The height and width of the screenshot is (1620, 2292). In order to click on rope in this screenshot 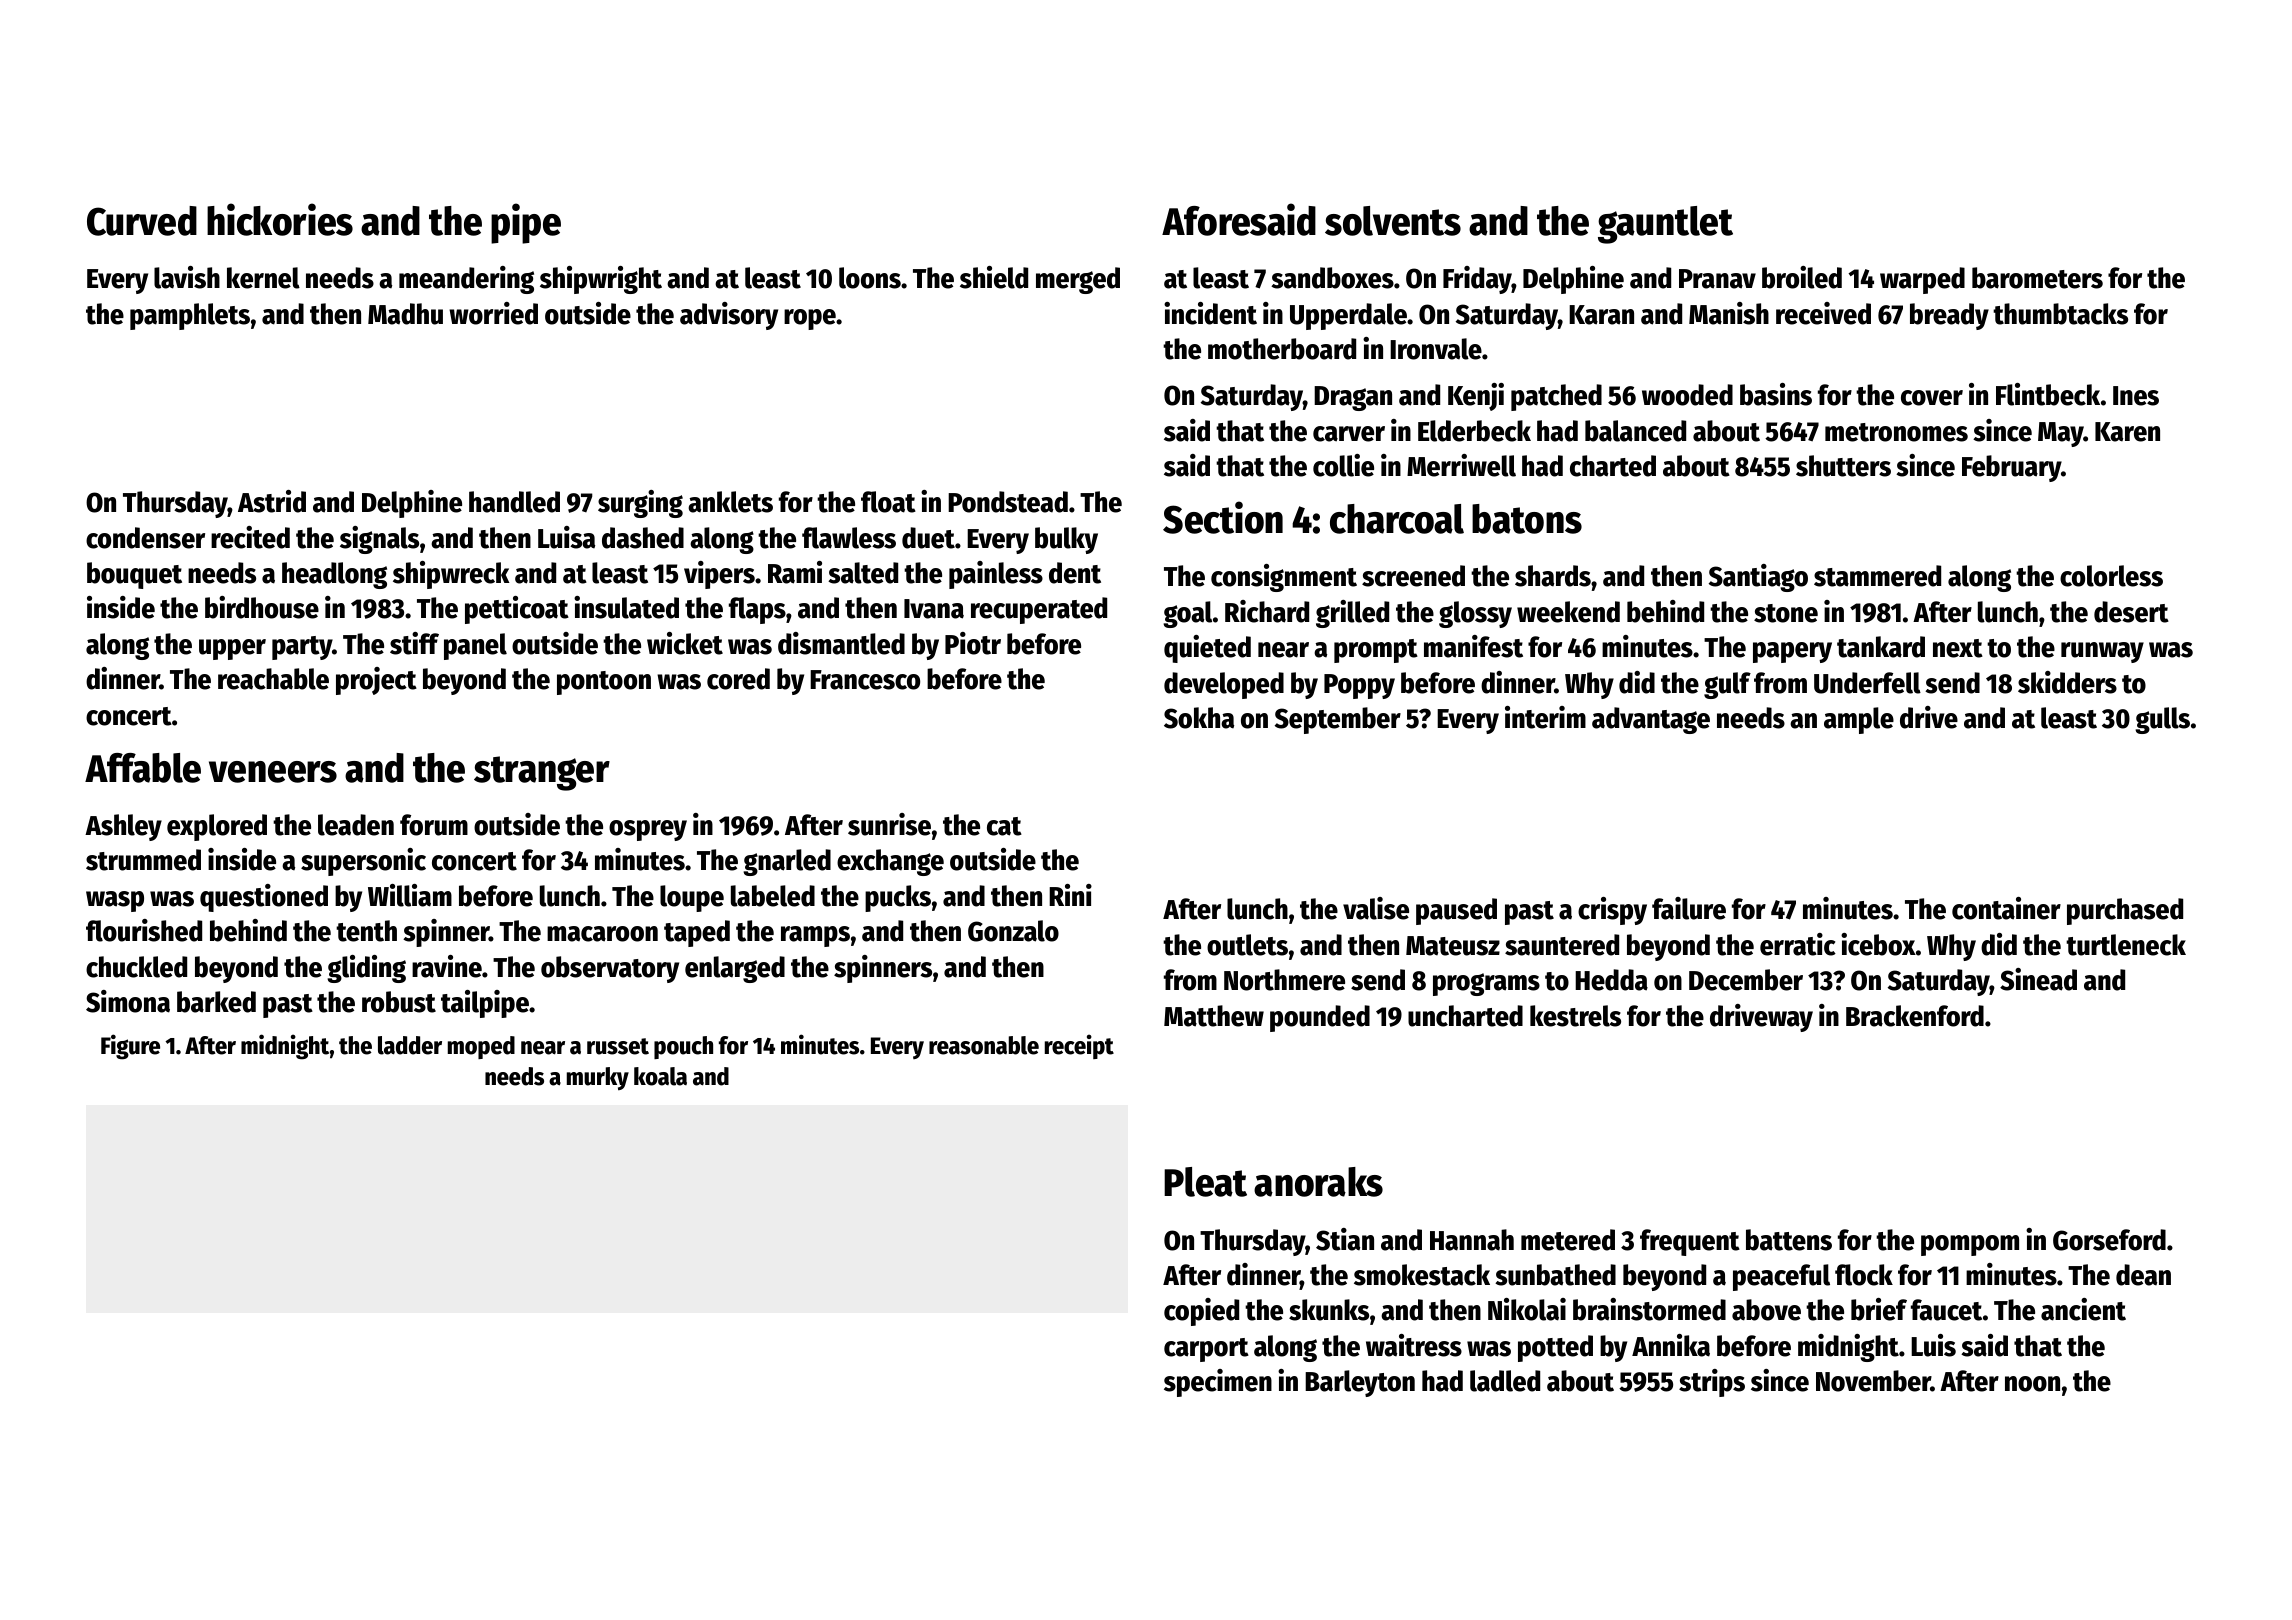, I will do `click(810, 319)`.
